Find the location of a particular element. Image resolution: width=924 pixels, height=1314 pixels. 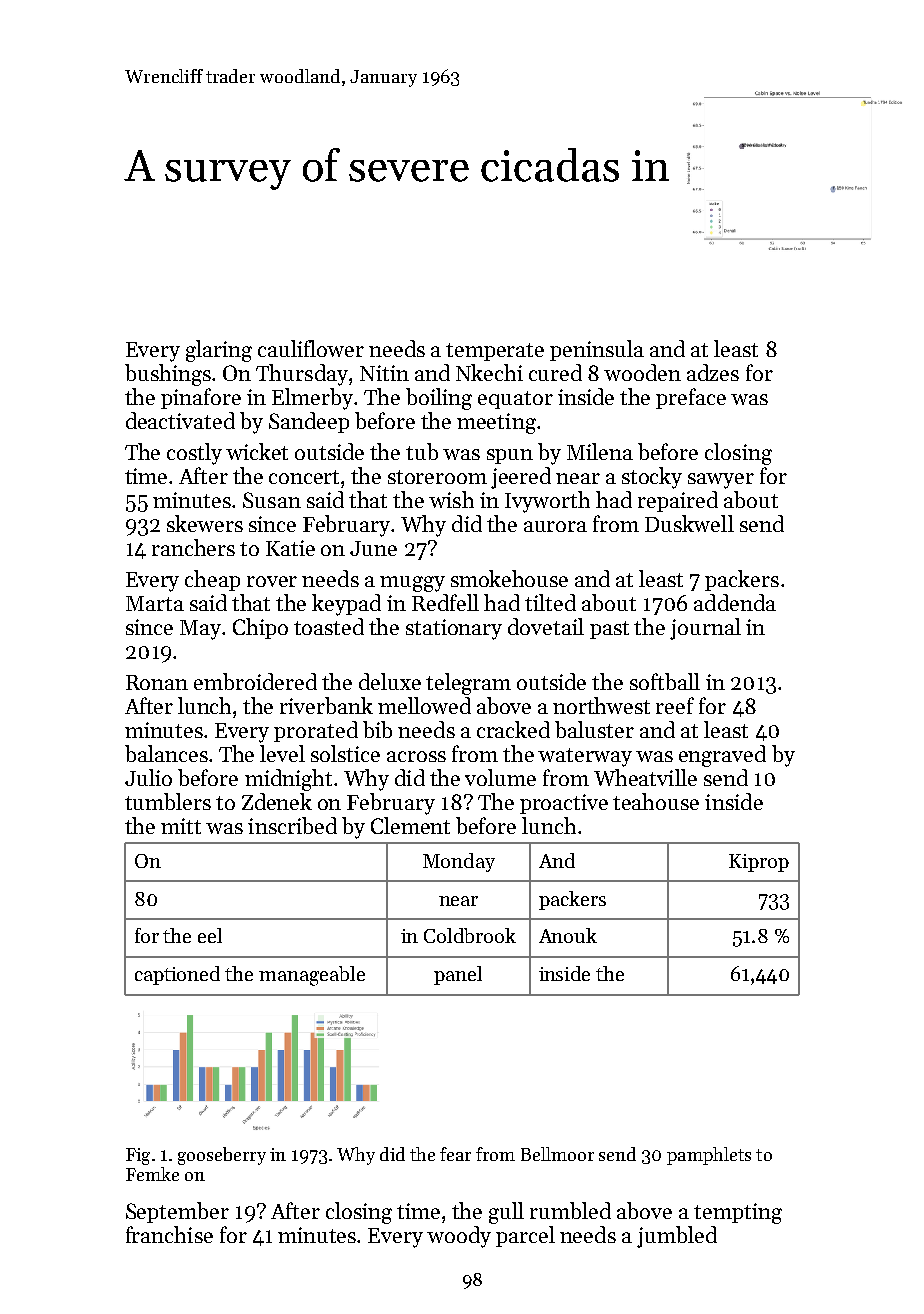

captioned is located at coordinates (177, 975).
